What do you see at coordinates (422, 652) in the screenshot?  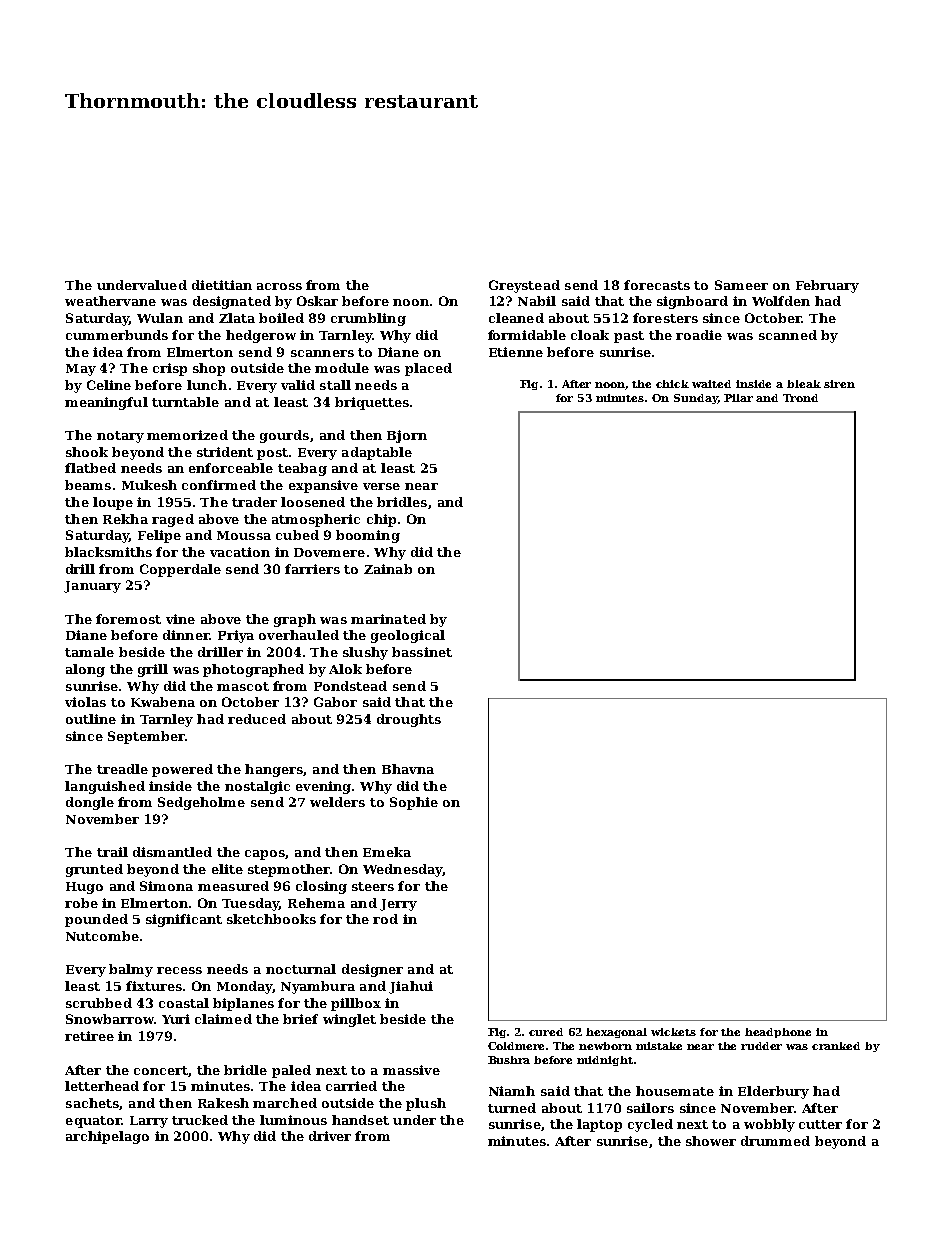 I see `bassinet` at bounding box center [422, 652].
